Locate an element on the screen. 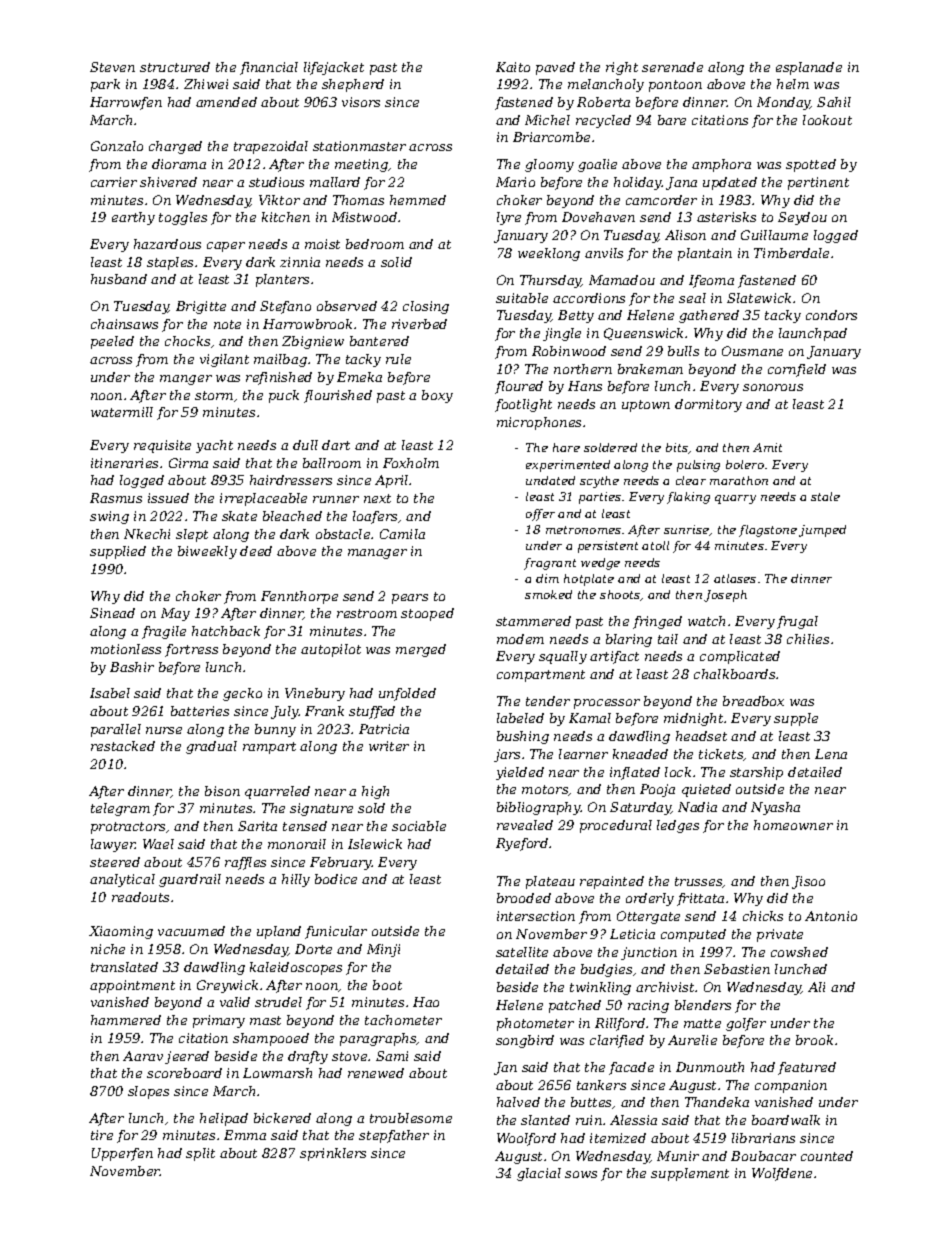 The height and width of the screenshot is (1233, 952). rampart is located at coordinates (269, 748).
